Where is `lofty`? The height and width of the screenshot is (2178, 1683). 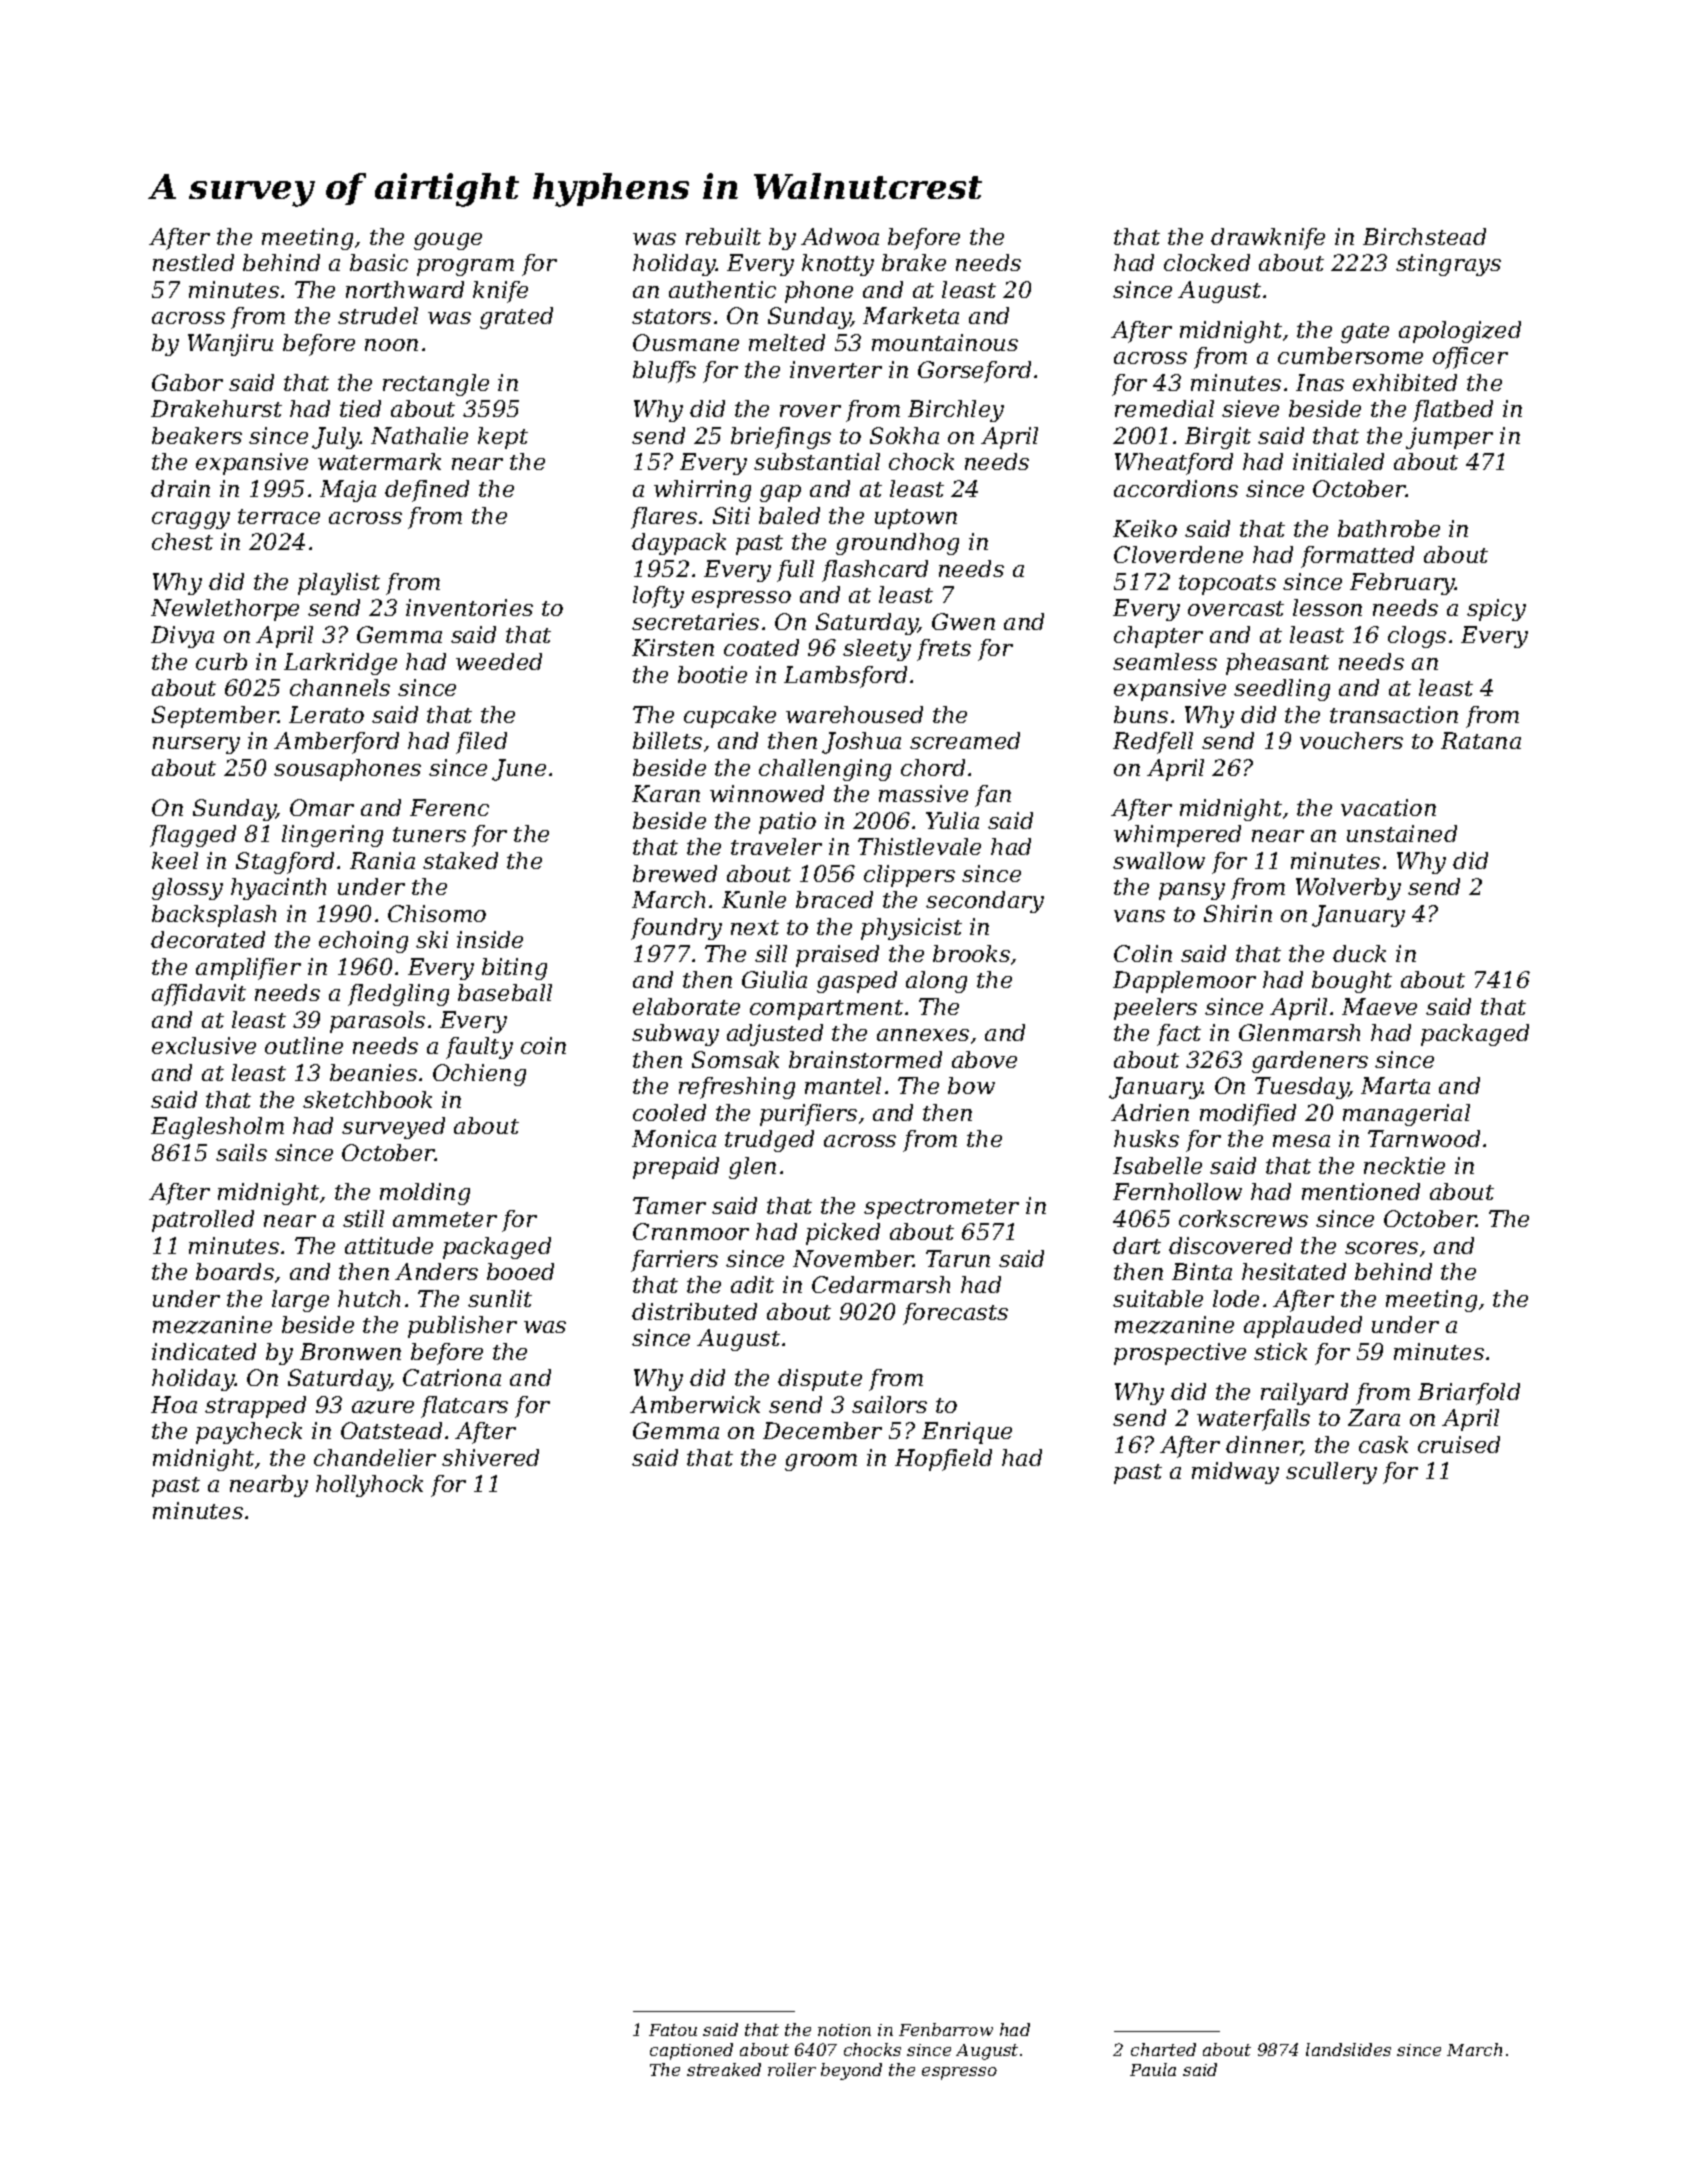 lofty is located at coordinates (658, 597).
